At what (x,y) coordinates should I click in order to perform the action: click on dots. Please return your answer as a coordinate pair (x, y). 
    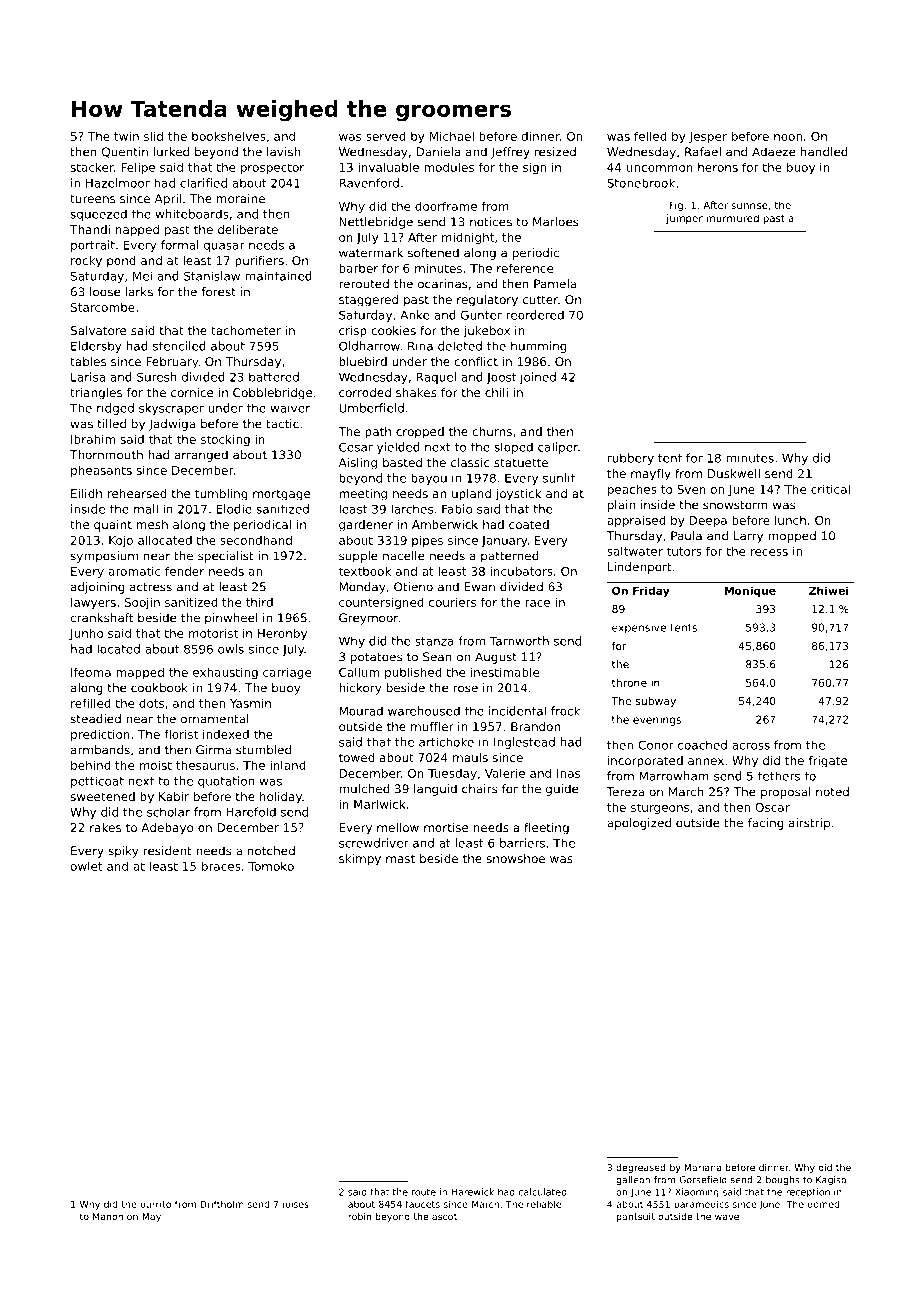
    Looking at the image, I should click on (151, 703).
